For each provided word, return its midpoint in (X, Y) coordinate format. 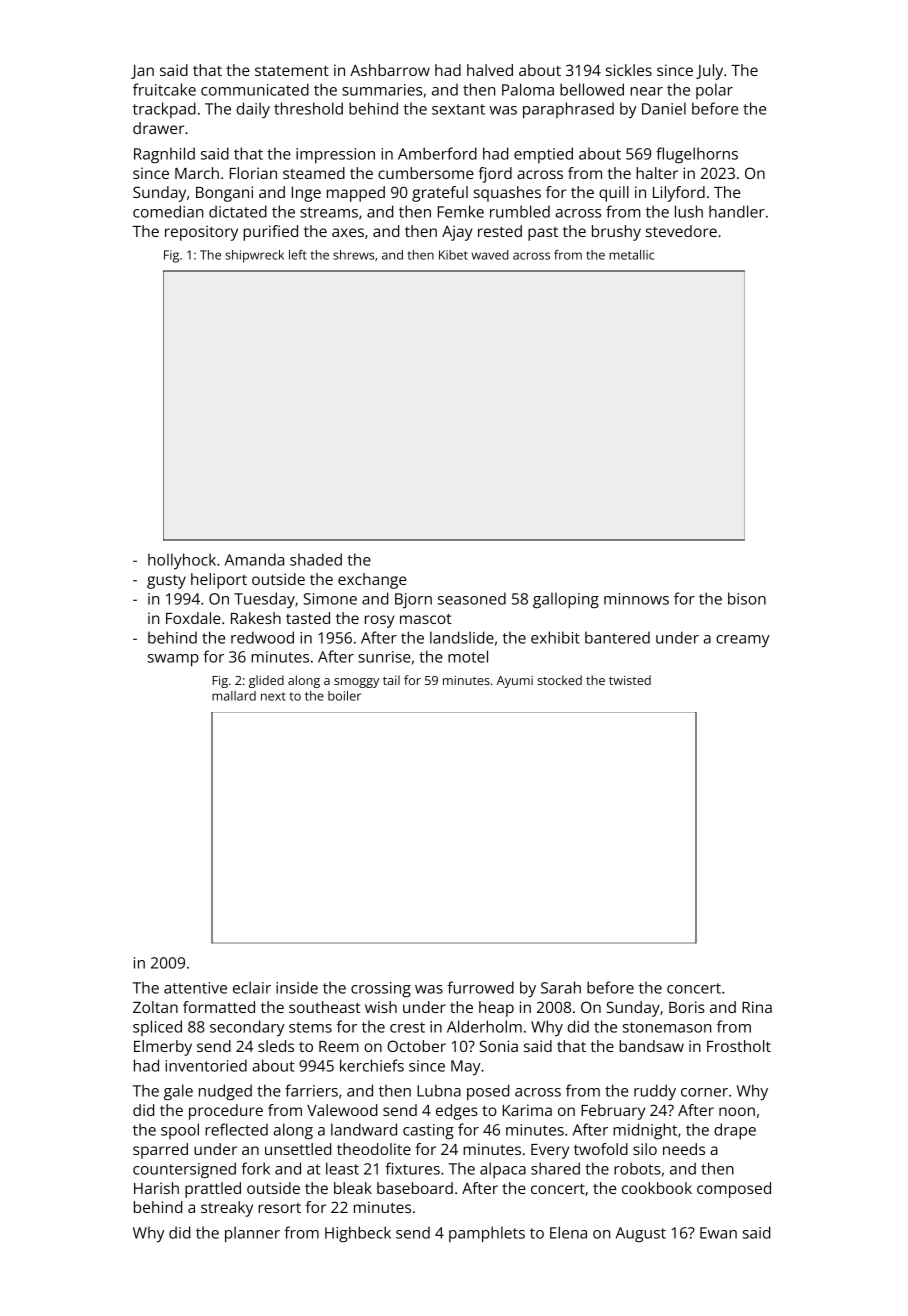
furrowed (480, 987)
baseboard (415, 1188)
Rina (757, 1007)
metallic (631, 255)
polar (714, 91)
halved (490, 70)
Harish (156, 1188)
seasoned (472, 598)
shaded (316, 559)
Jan (142, 72)
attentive (195, 988)
